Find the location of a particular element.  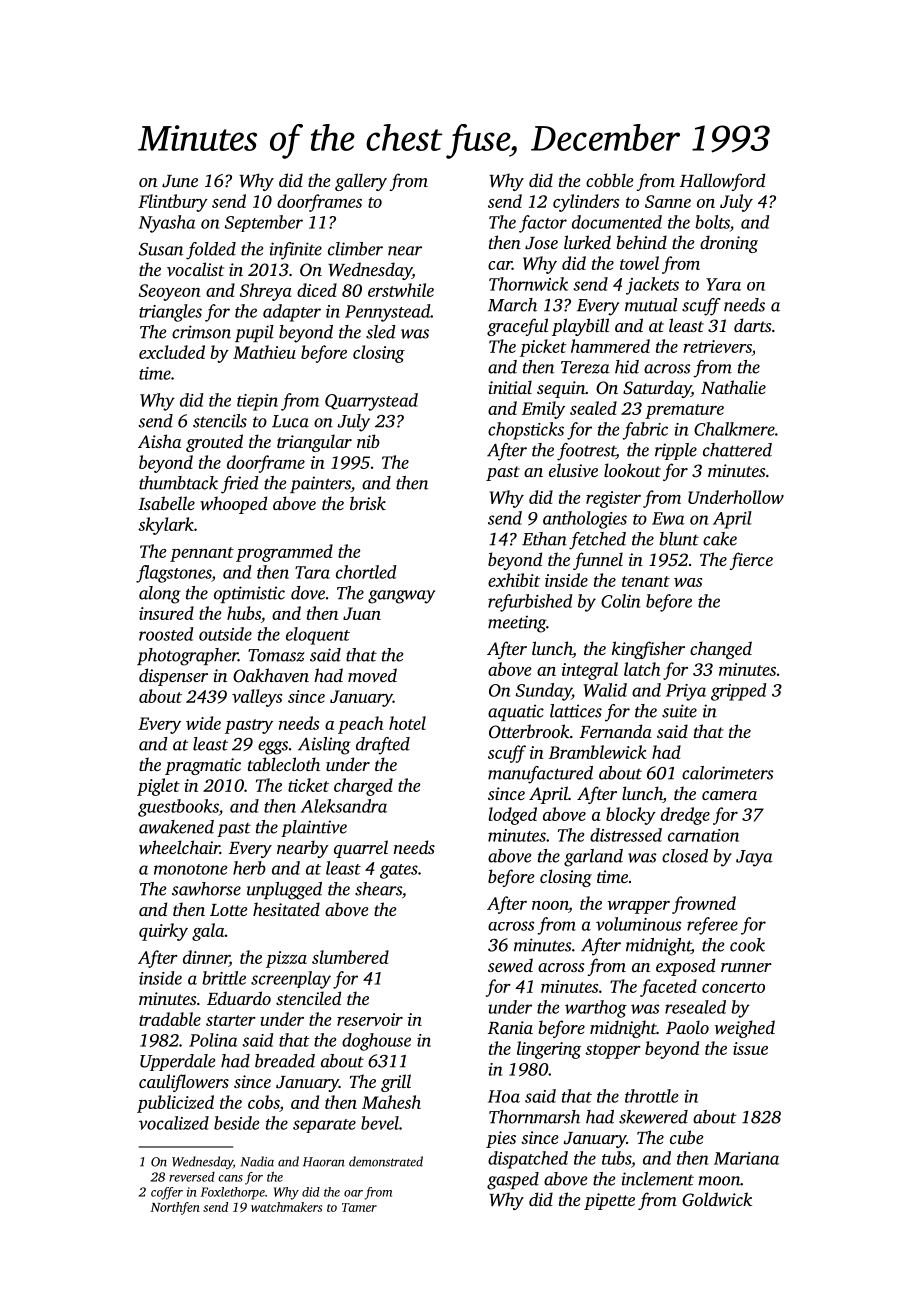

cobs is located at coordinates (264, 1102).
